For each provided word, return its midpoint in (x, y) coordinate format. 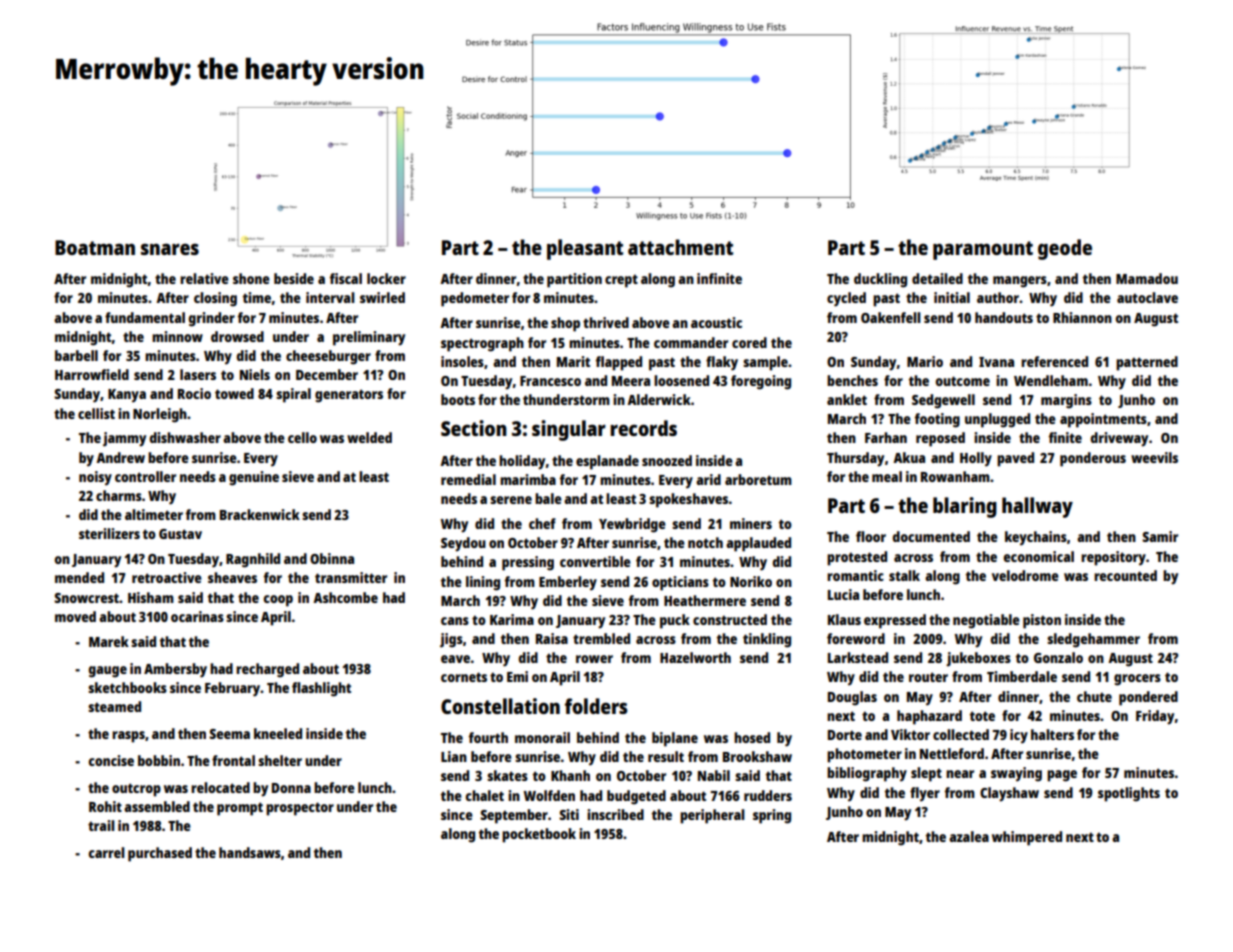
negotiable (986, 621)
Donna (291, 788)
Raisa (552, 638)
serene (511, 500)
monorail (542, 737)
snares (170, 249)
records (643, 428)
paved (1015, 459)
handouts (1004, 317)
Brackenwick (260, 514)
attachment (680, 247)
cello (302, 437)
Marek (109, 641)
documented (931, 536)
